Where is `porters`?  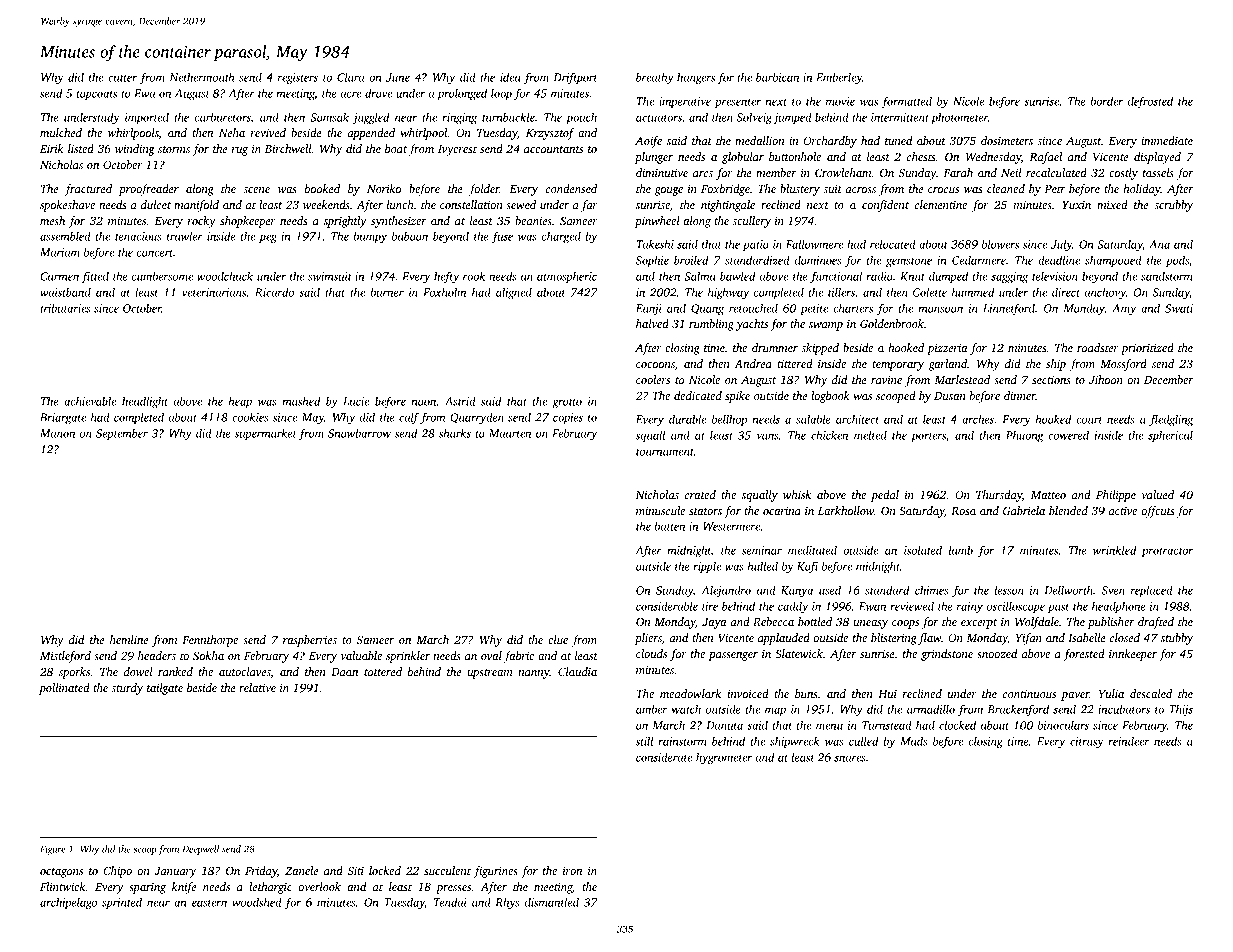
porters is located at coordinates (928, 437).
